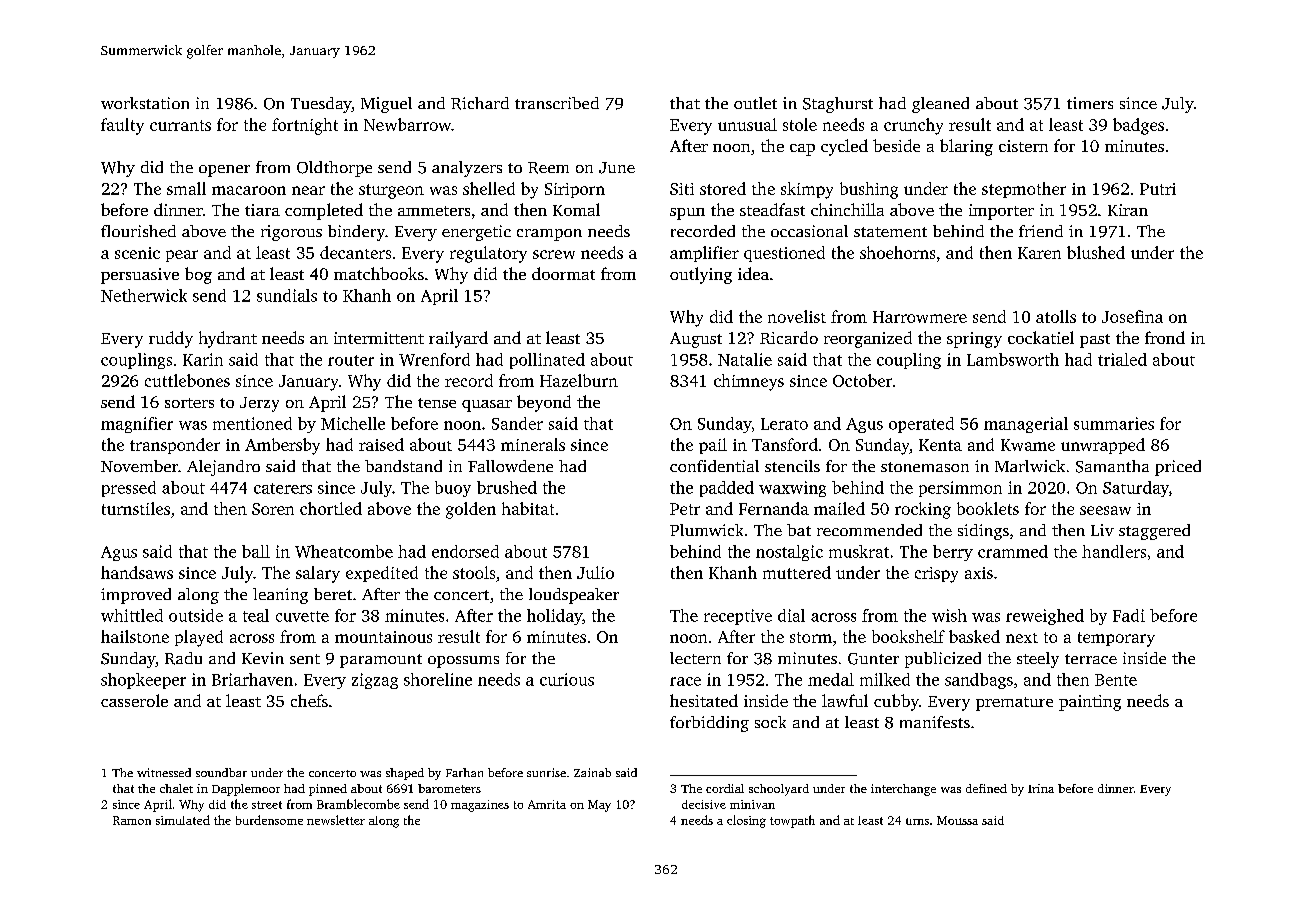 The width and height of the image is (1308, 924). I want to click on outlet, so click(755, 103).
